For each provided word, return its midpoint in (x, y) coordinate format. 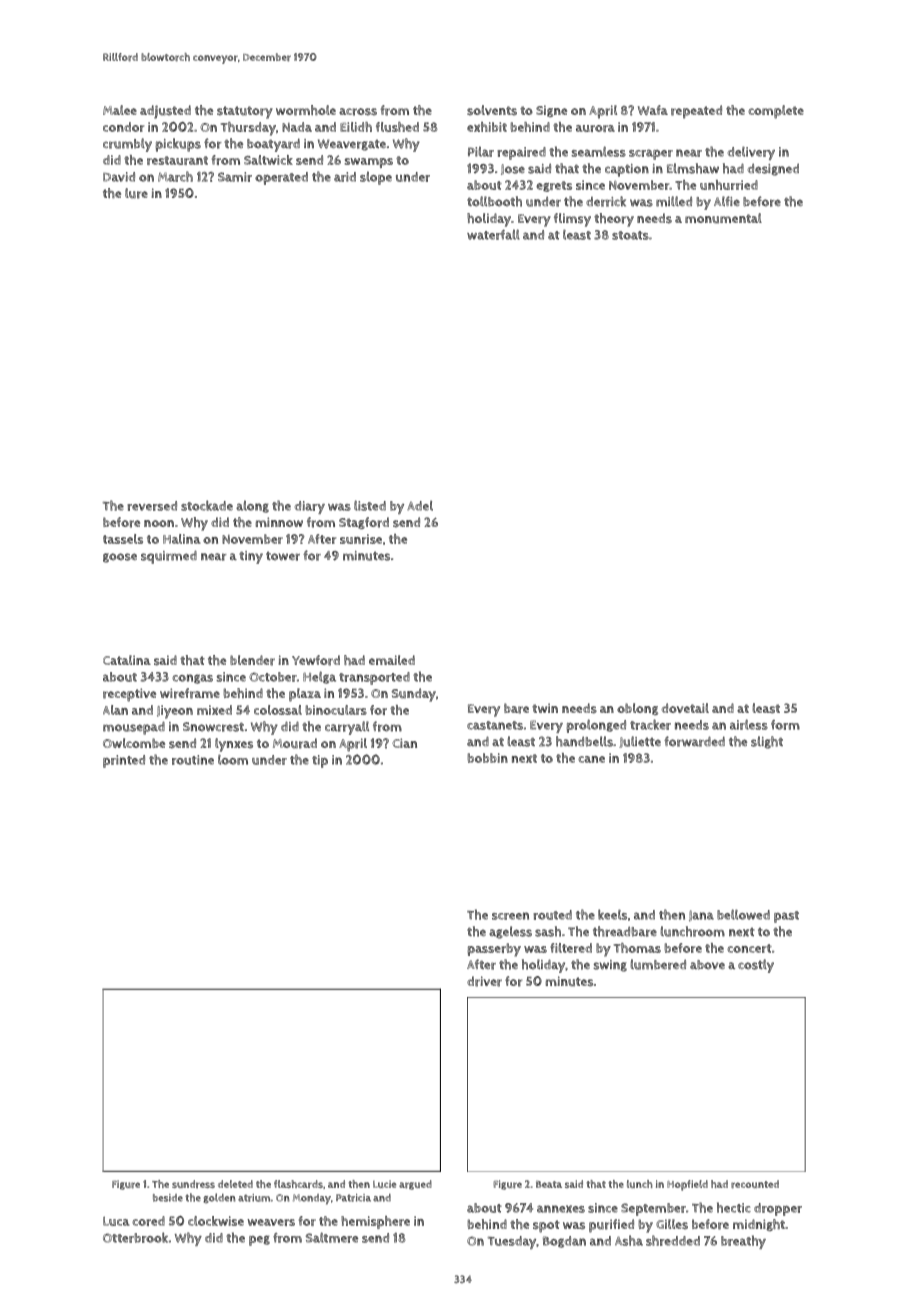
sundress (193, 1184)
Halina (182, 539)
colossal (278, 710)
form (785, 725)
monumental (723, 218)
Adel (420, 506)
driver (484, 981)
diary (310, 507)
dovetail (685, 708)
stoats (630, 235)
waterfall (493, 234)
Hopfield (687, 1185)
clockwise (216, 1221)
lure (136, 193)
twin (545, 708)
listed (370, 505)
